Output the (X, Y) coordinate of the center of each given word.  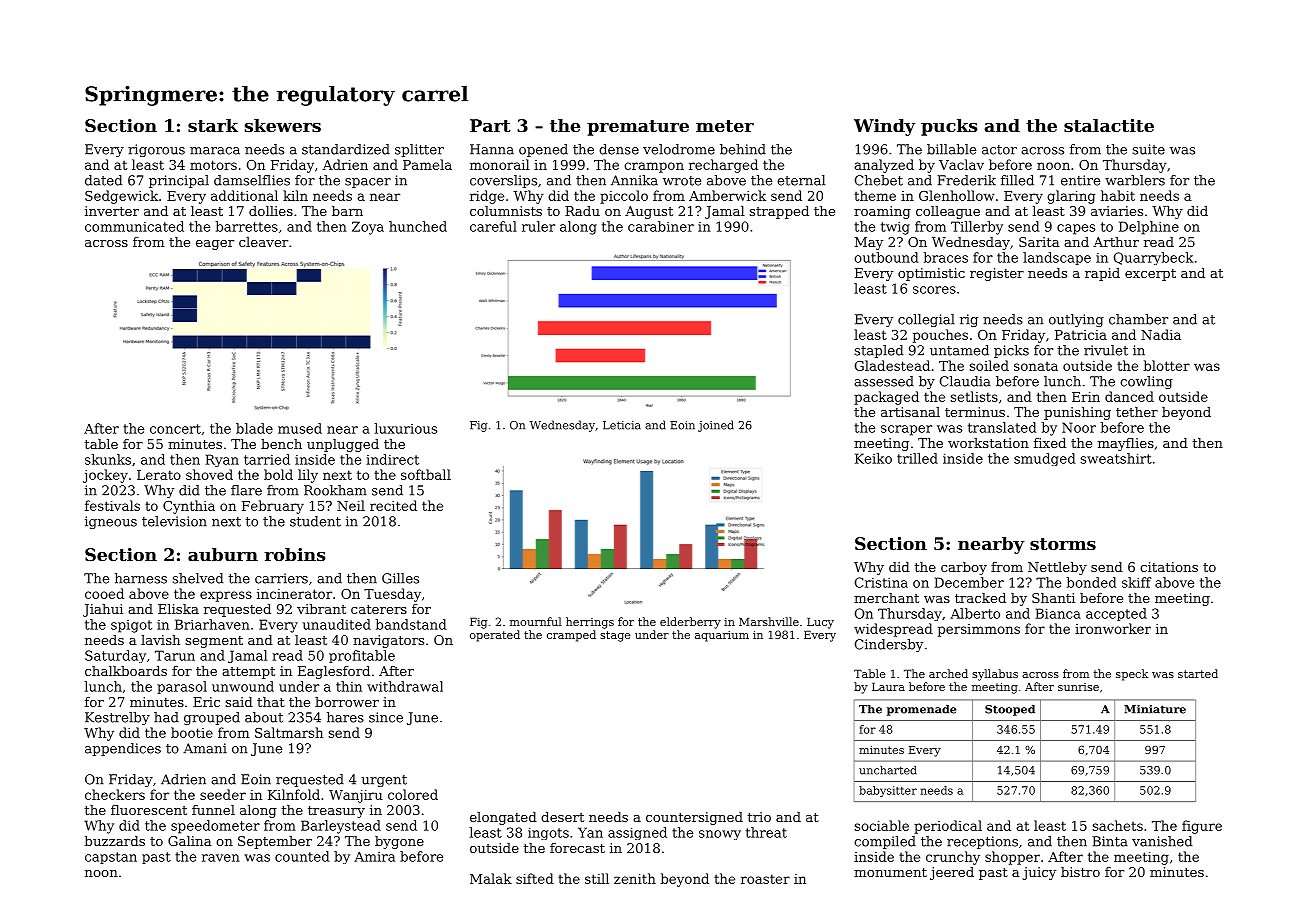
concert (175, 429)
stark (213, 125)
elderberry (690, 623)
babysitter (888, 791)
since (386, 717)
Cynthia (189, 507)
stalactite (1109, 125)
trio (759, 817)
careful (493, 226)
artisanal (910, 412)
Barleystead (341, 827)
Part (490, 125)
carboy (964, 568)
